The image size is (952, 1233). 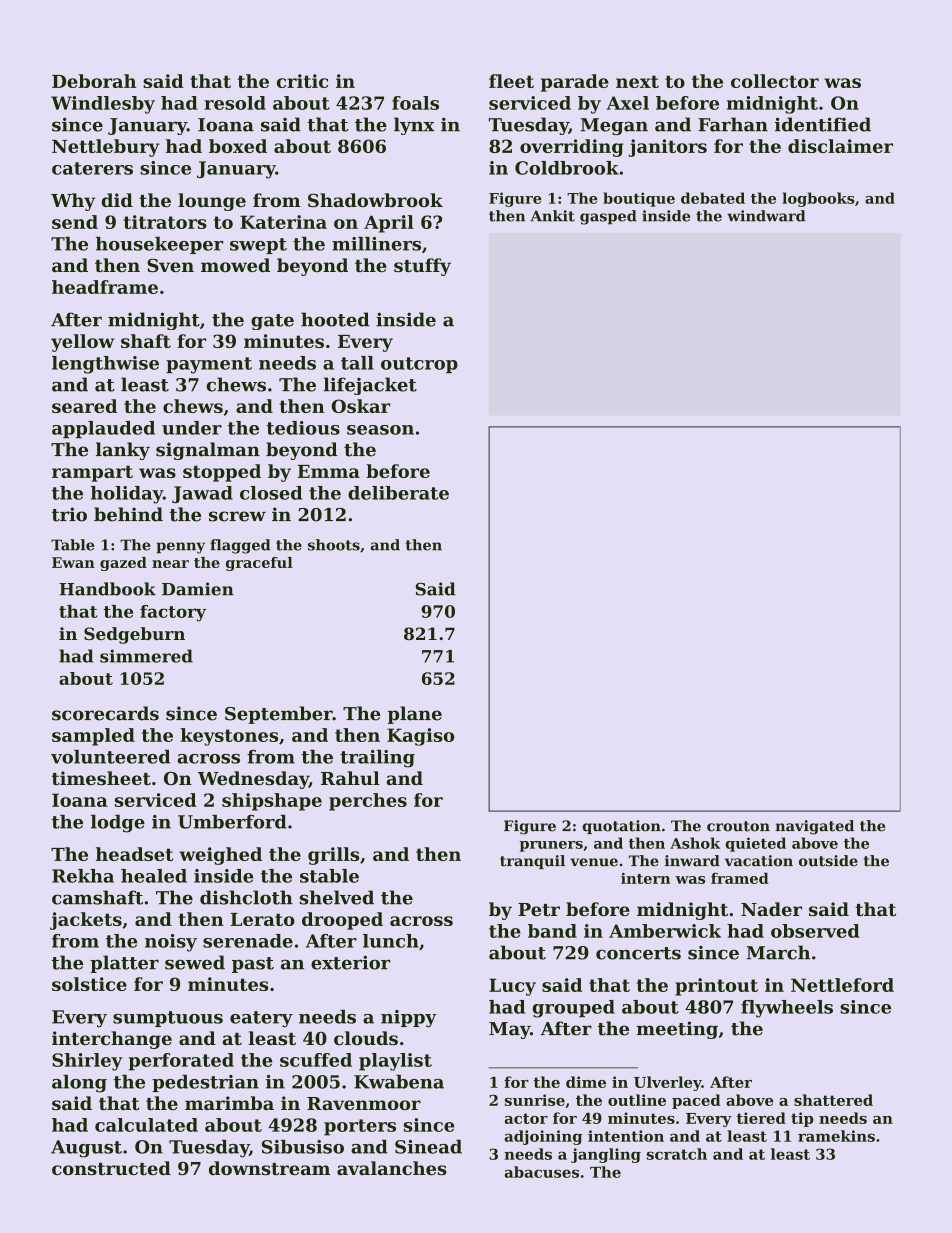 What do you see at coordinates (551, 846) in the image?
I see `pruners` at bounding box center [551, 846].
